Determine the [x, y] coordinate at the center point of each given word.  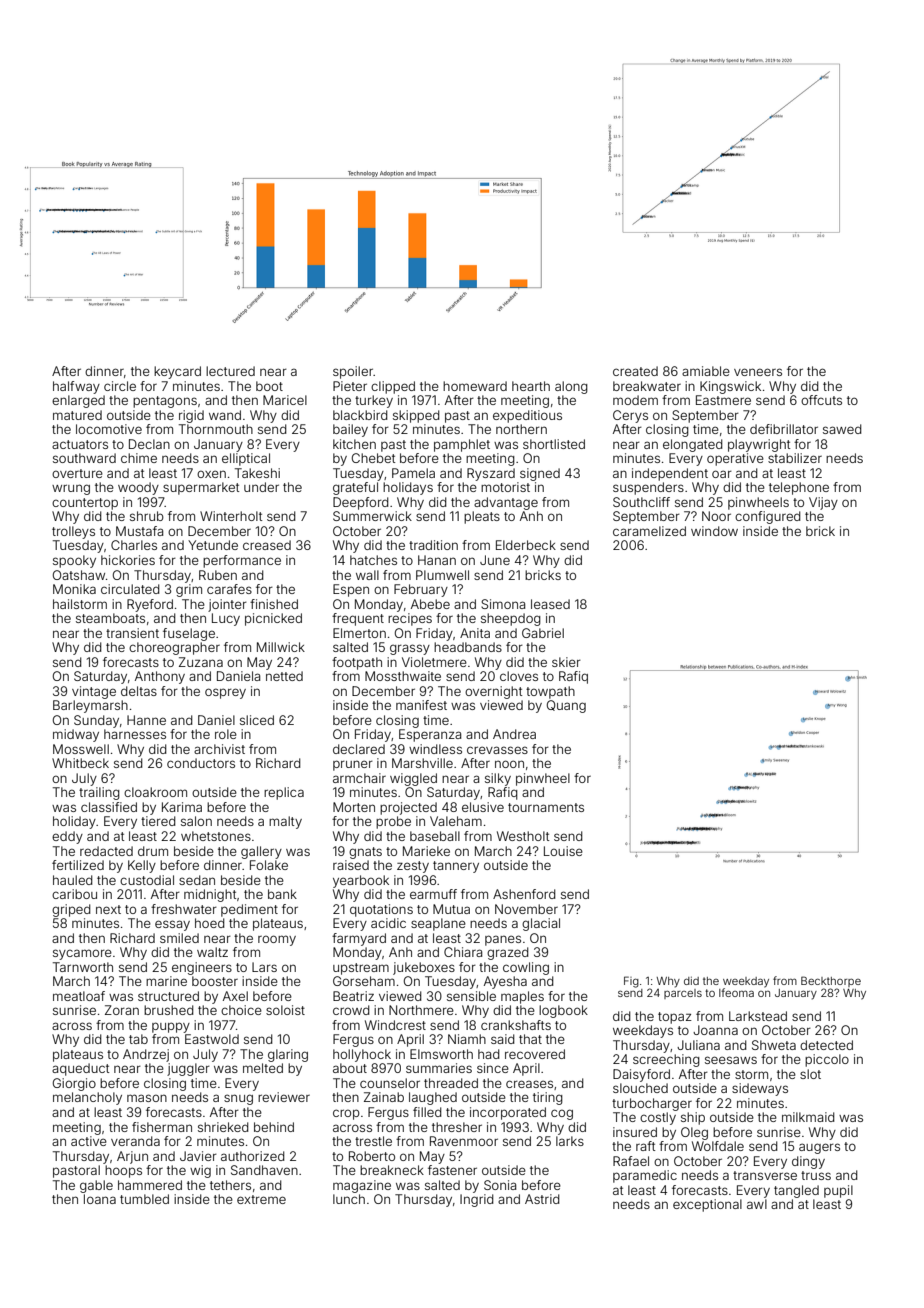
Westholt [523, 836]
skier [566, 662]
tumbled [144, 1199]
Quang [566, 706]
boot [269, 386]
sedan [197, 880]
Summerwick [372, 516]
